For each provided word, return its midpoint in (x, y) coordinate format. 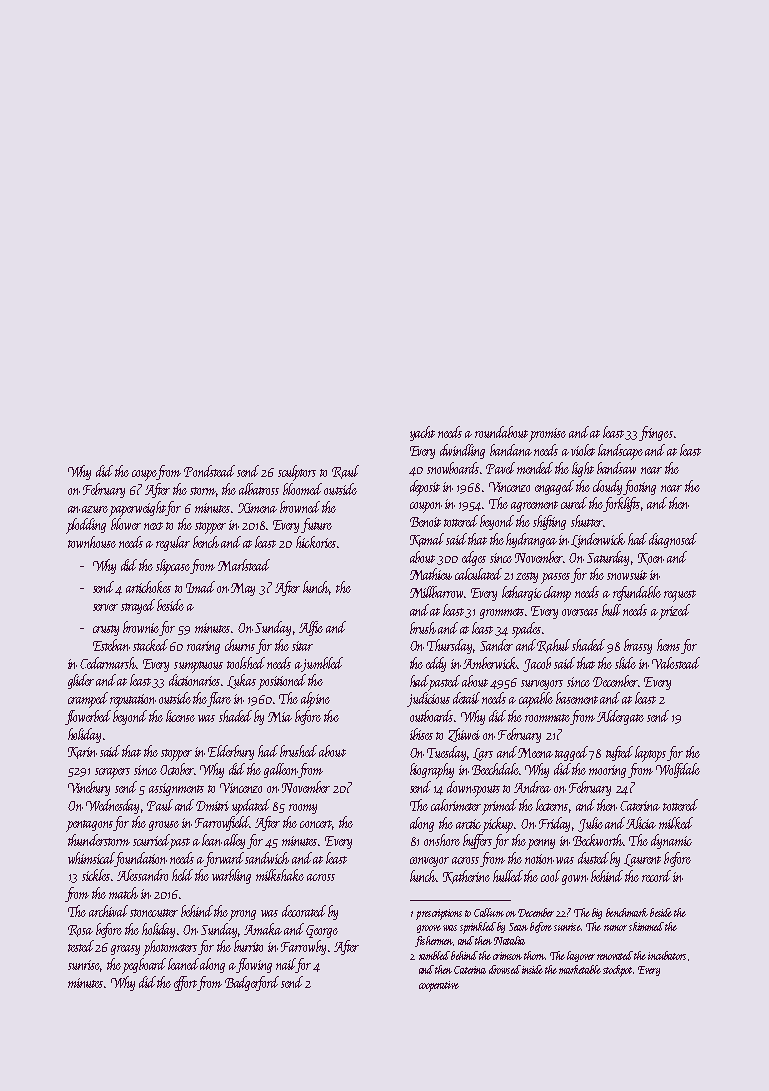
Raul (345, 472)
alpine (315, 700)
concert (316, 824)
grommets (502, 613)
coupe (145, 475)
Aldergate (620, 717)
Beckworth (598, 840)
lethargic (522, 593)
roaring (203, 647)
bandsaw (616, 468)
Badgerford (252, 983)
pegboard (144, 966)
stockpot (617, 971)
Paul (160, 805)
